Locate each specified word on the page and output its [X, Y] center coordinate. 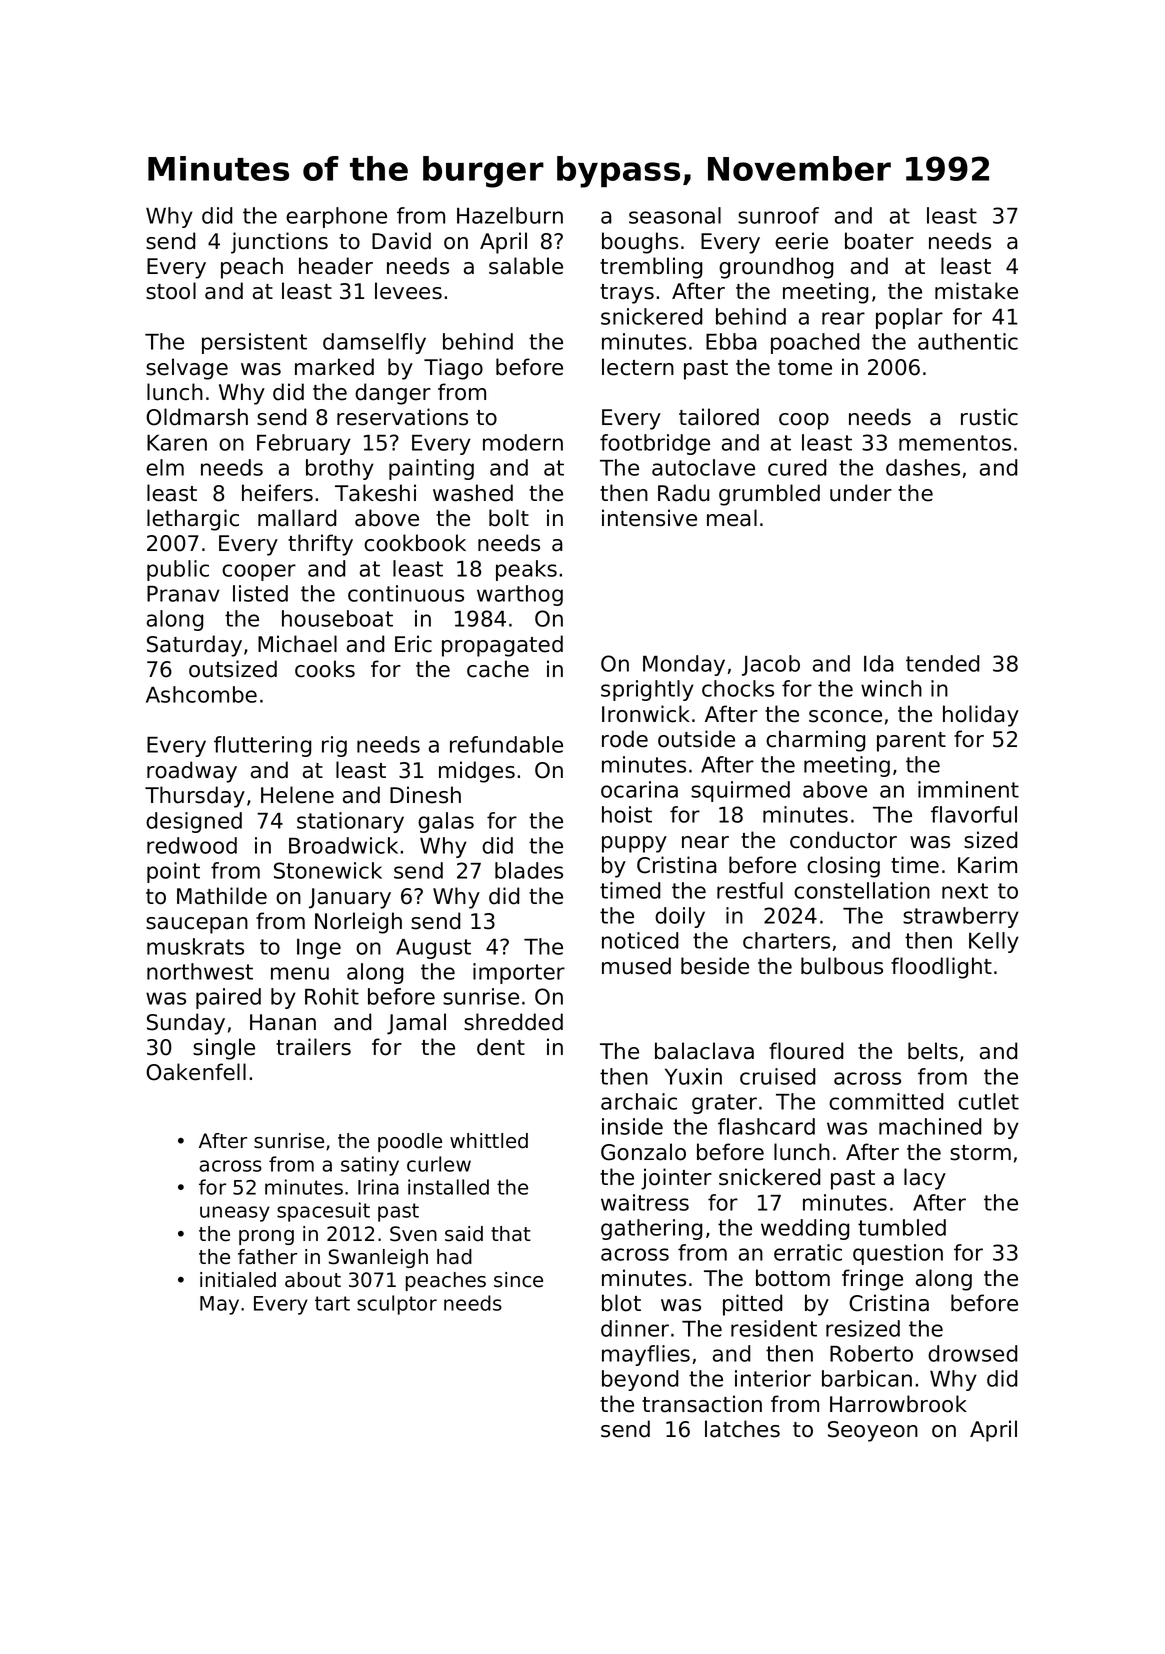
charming [815, 741]
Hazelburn [510, 215]
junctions [279, 243]
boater [879, 241]
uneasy [235, 1214]
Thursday [195, 797]
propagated [502, 646]
